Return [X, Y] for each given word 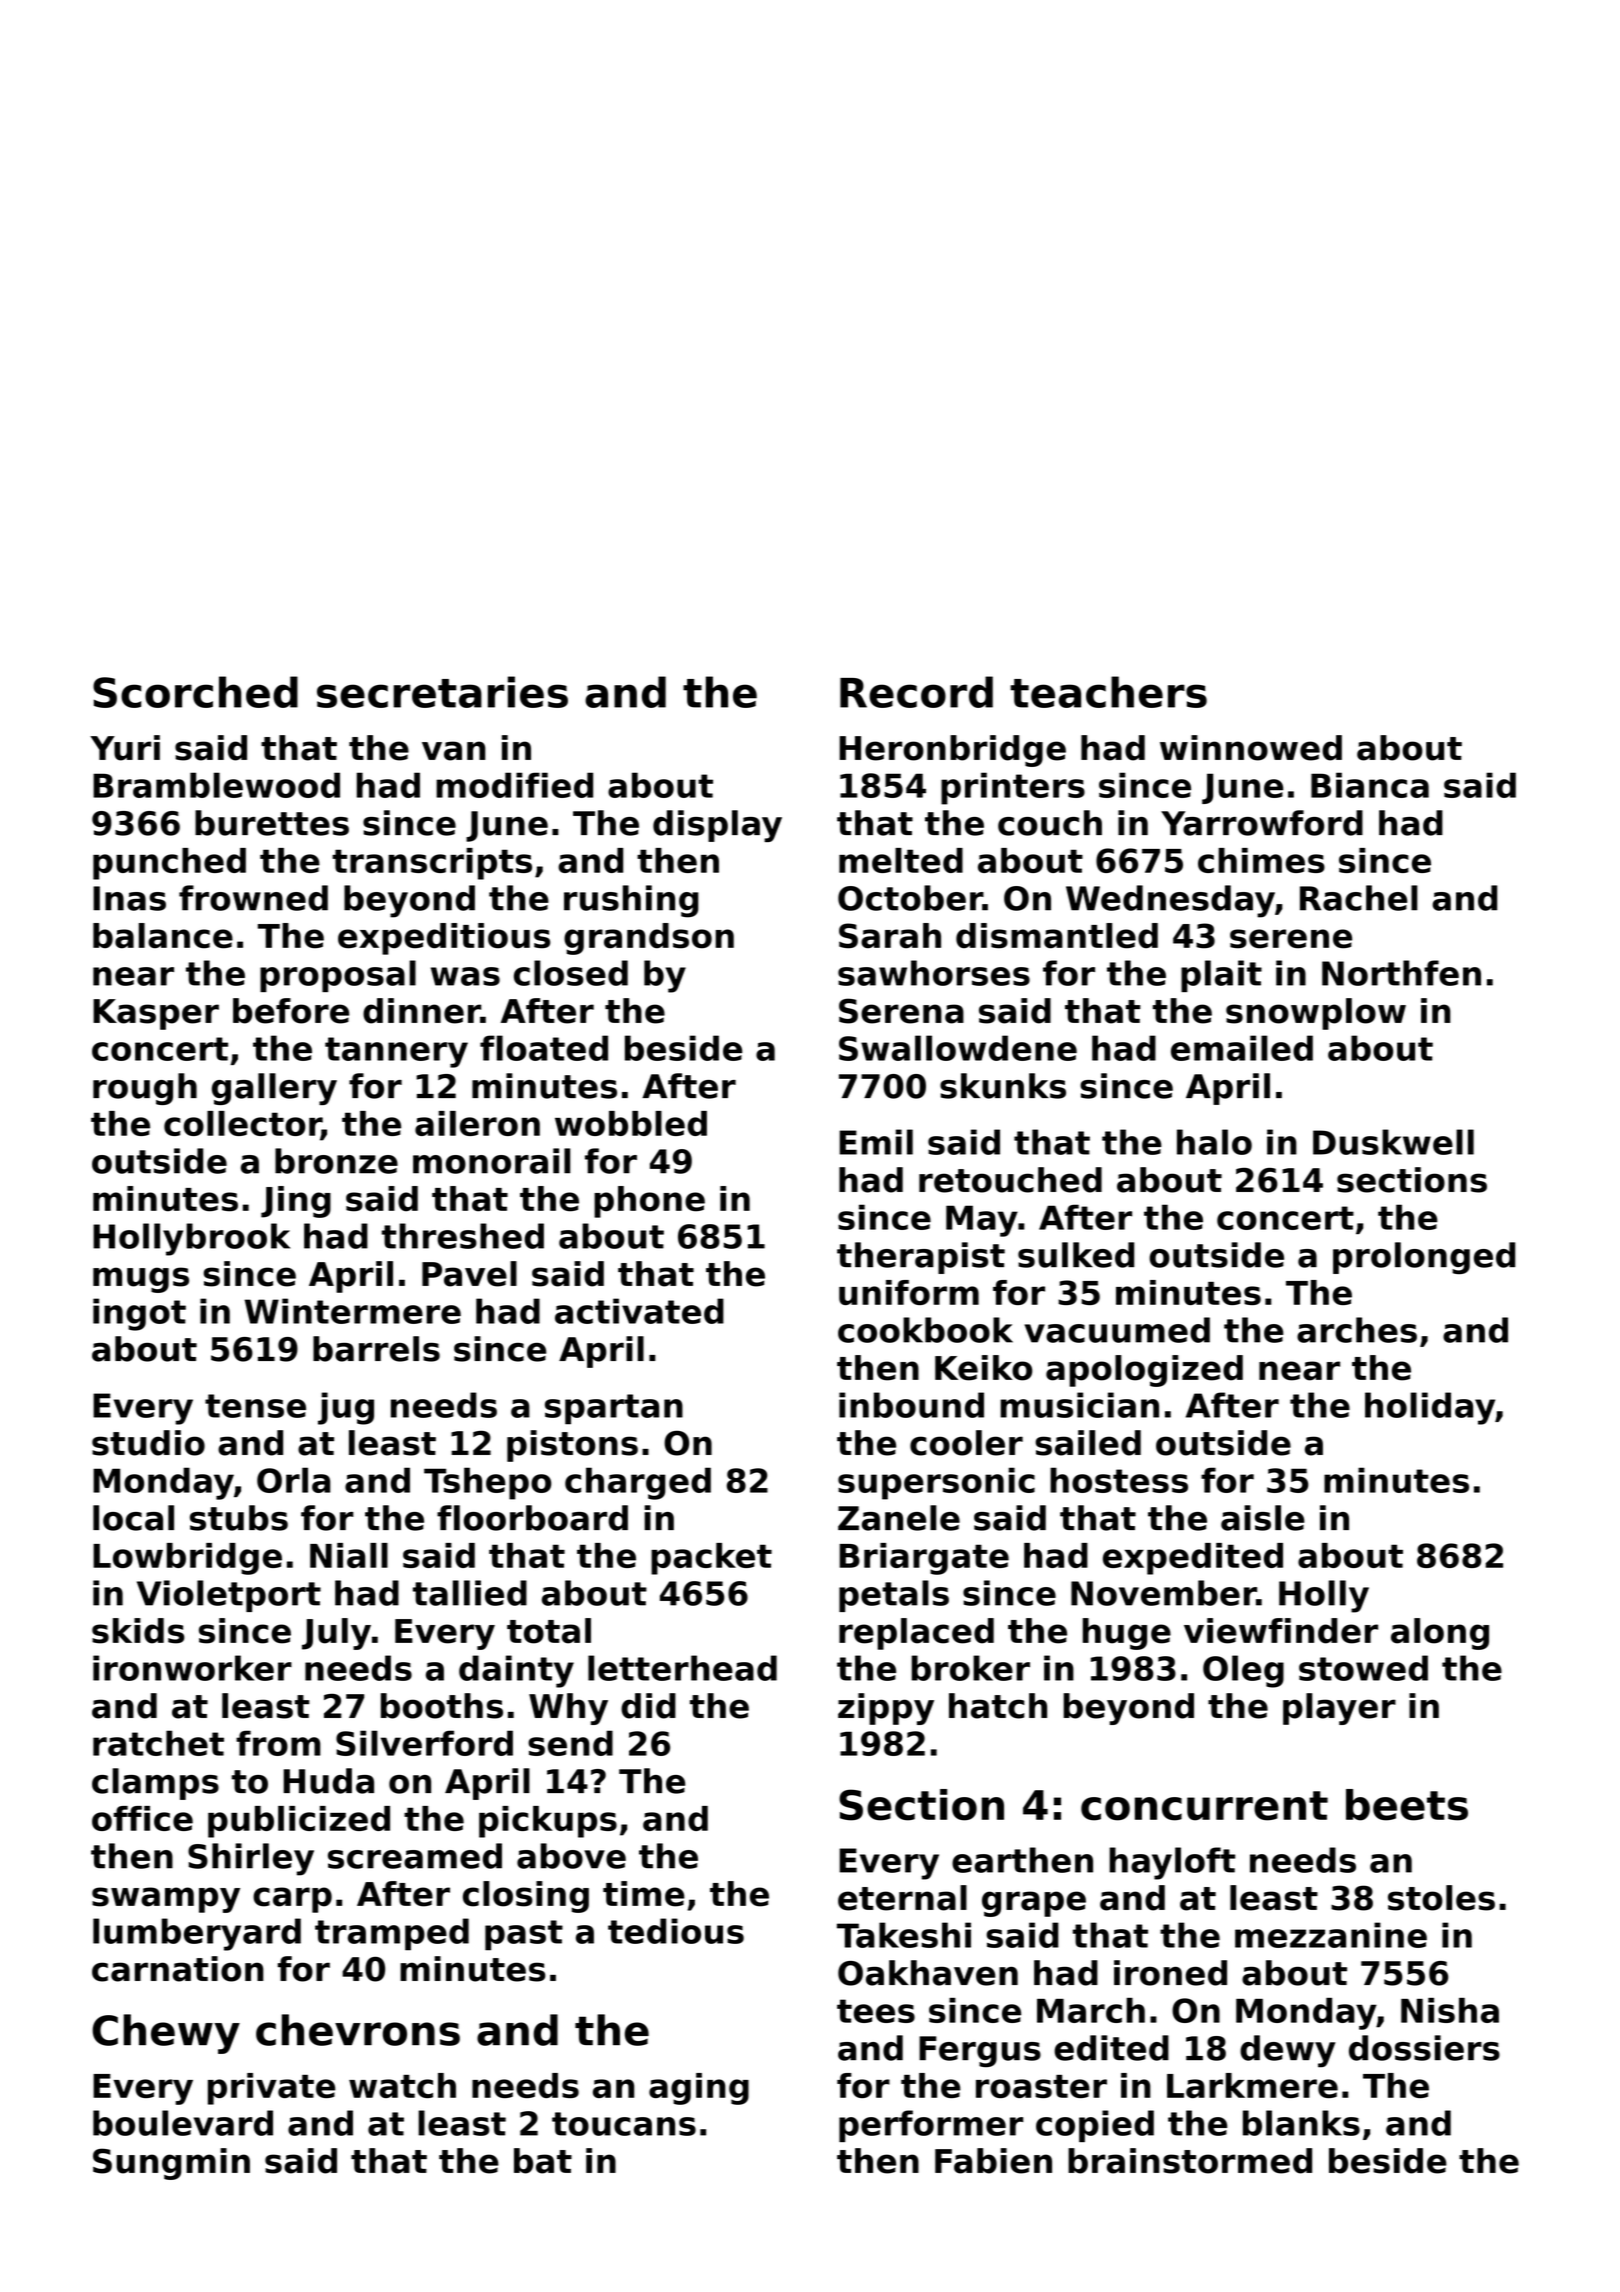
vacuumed [1117, 1330]
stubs [239, 1518]
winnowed [1251, 748]
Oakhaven [928, 1973]
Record [916, 692]
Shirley [251, 1859]
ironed [1170, 1973]
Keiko [983, 1368]
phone [649, 1202]
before [291, 1011]
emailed [1242, 1048]
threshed [463, 1236]
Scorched [195, 692]
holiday [1430, 1408]
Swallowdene [958, 1048]
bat [543, 2161]
